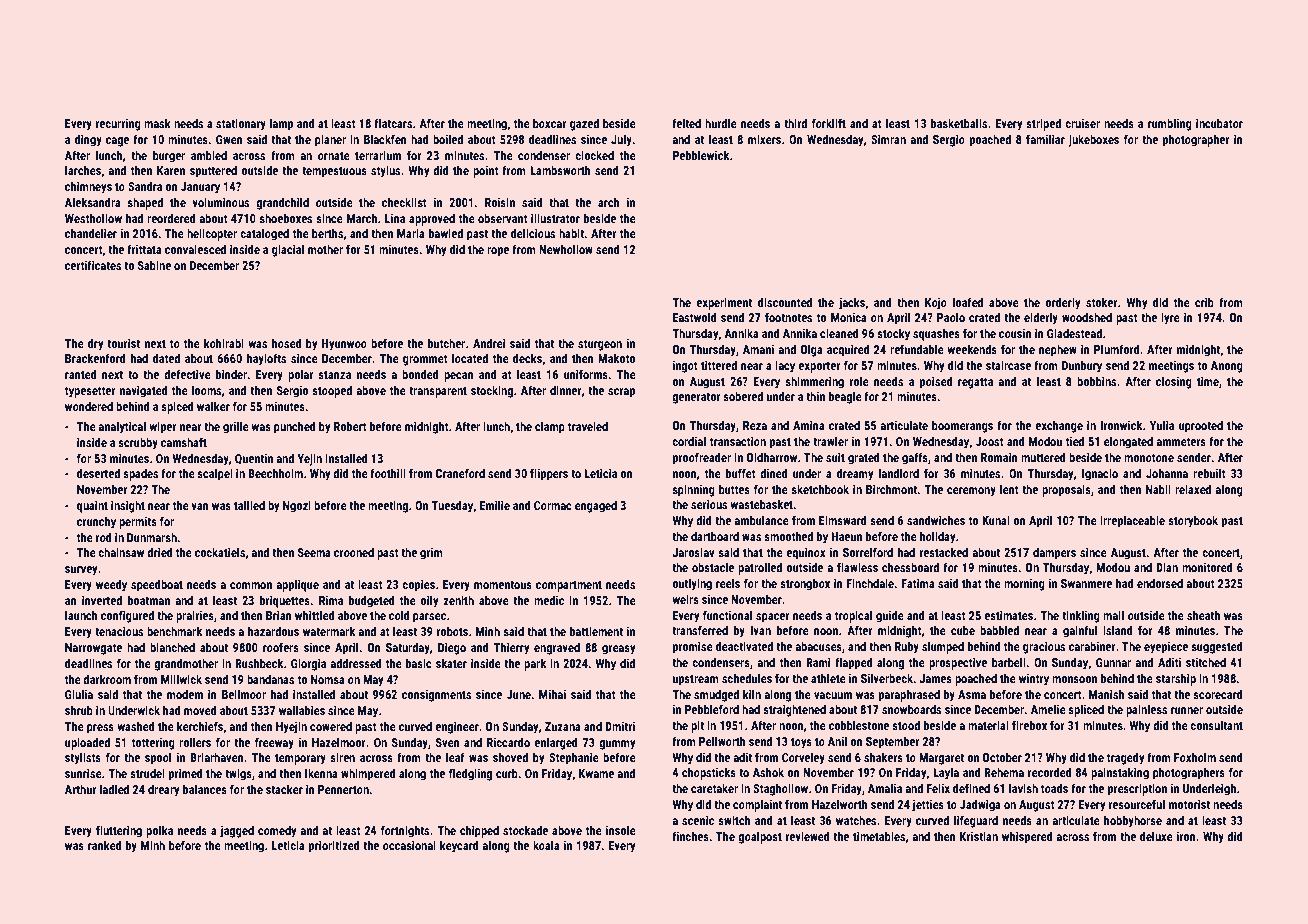  Describe the element at coordinates (1093, 140) in the page. I see `jukeboxes` at that location.
